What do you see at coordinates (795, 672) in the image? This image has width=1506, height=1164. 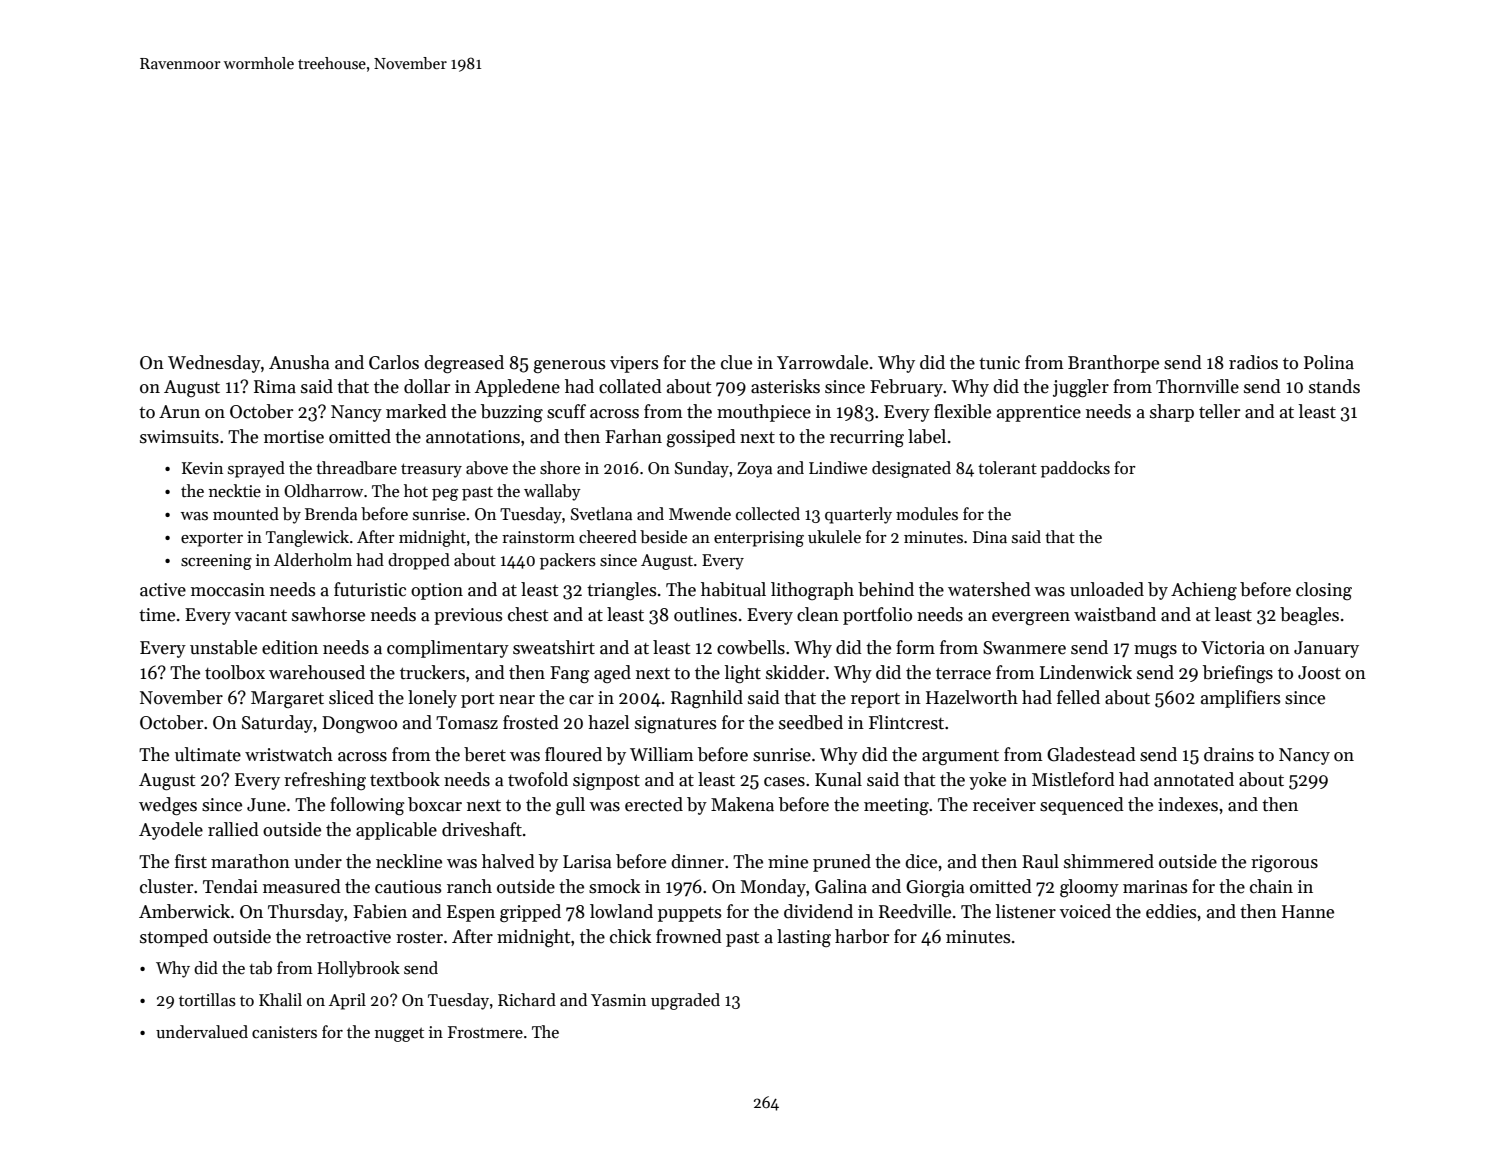 I see `skidder` at bounding box center [795, 672].
